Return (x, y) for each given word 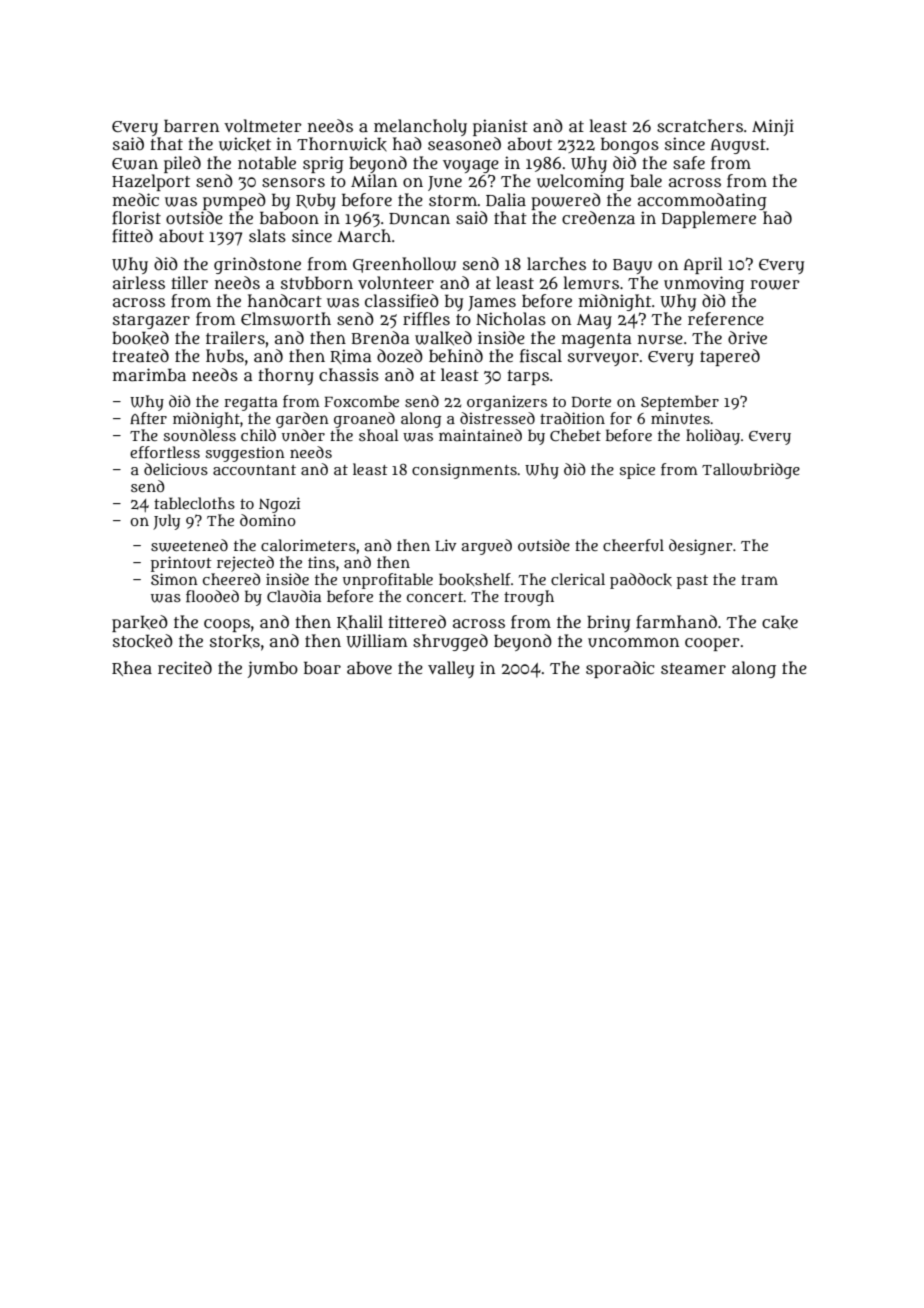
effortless (165, 452)
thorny (286, 376)
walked (443, 338)
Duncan (419, 218)
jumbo (273, 669)
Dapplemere (709, 219)
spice (637, 471)
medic (136, 199)
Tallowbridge (751, 471)
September (680, 403)
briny (608, 623)
